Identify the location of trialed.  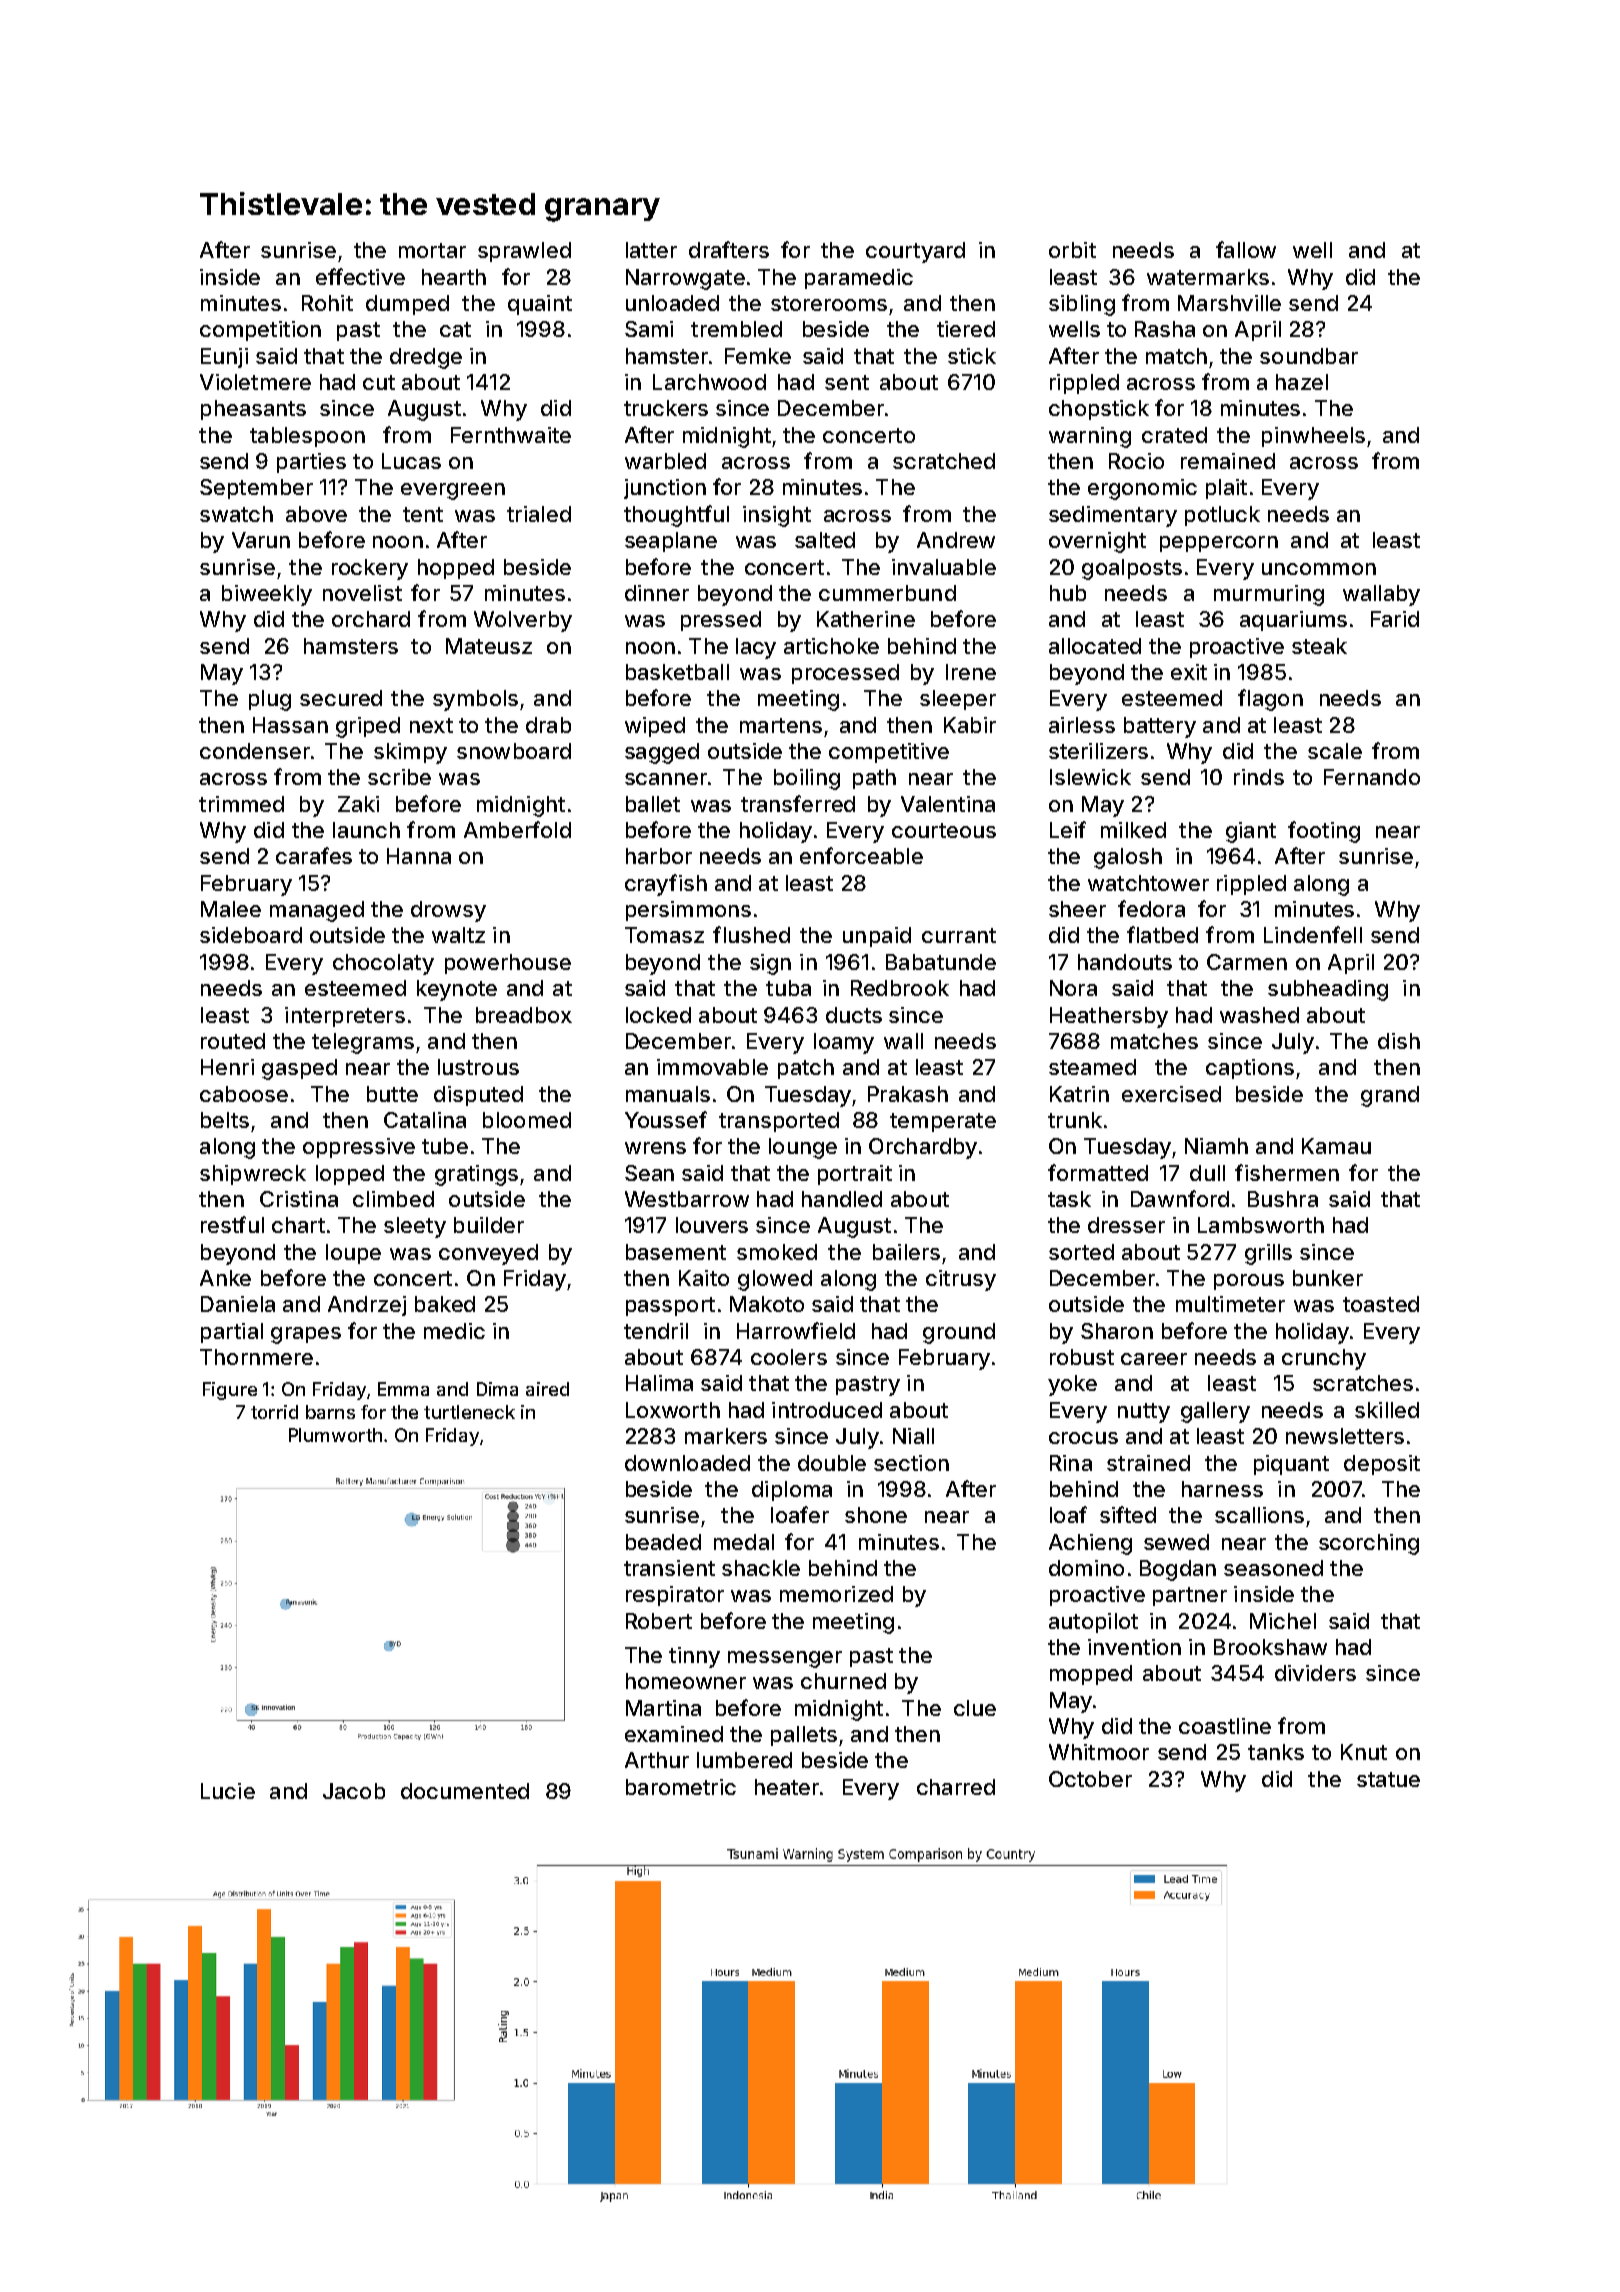
(539, 514).
